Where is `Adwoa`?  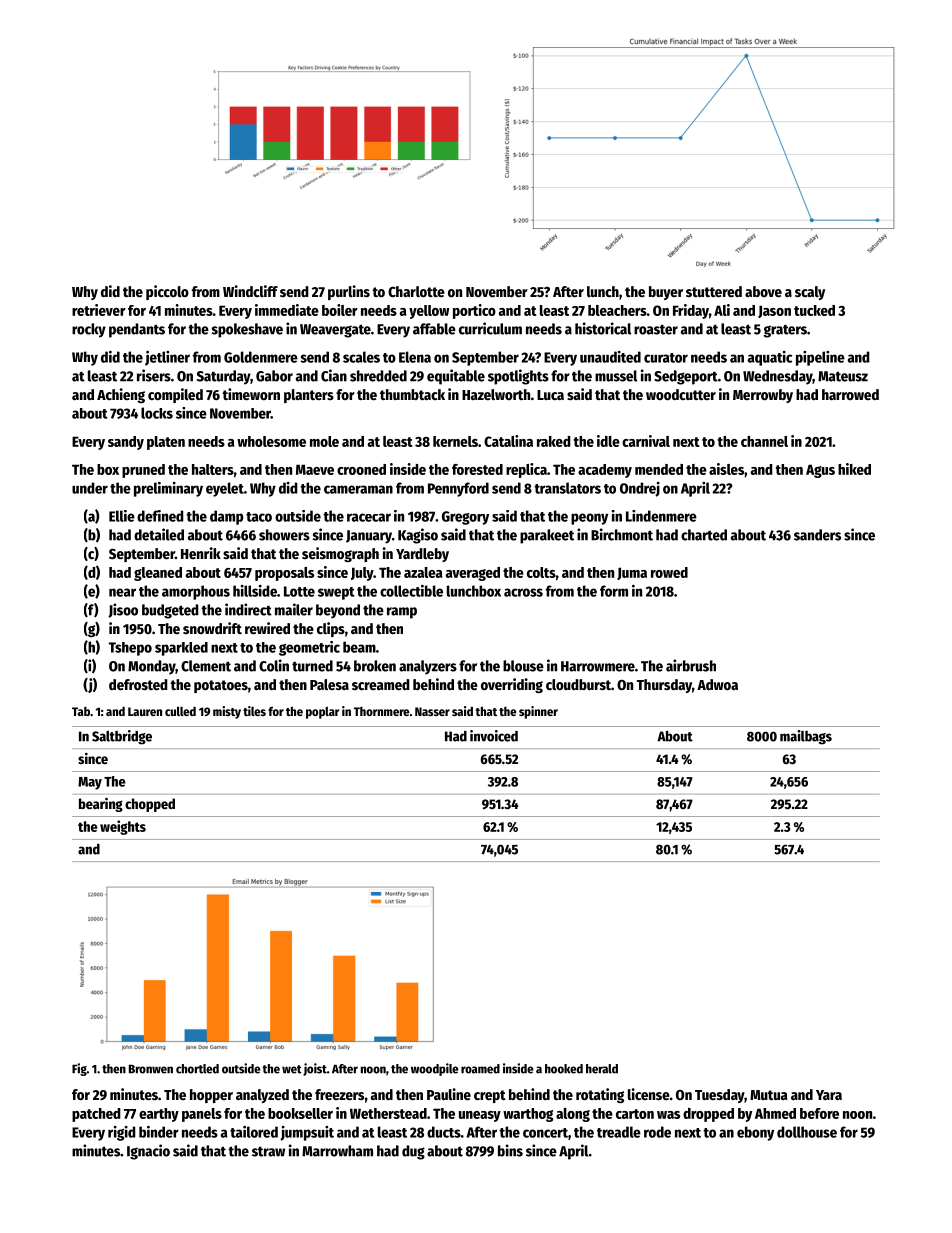 Adwoa is located at coordinates (717, 684).
